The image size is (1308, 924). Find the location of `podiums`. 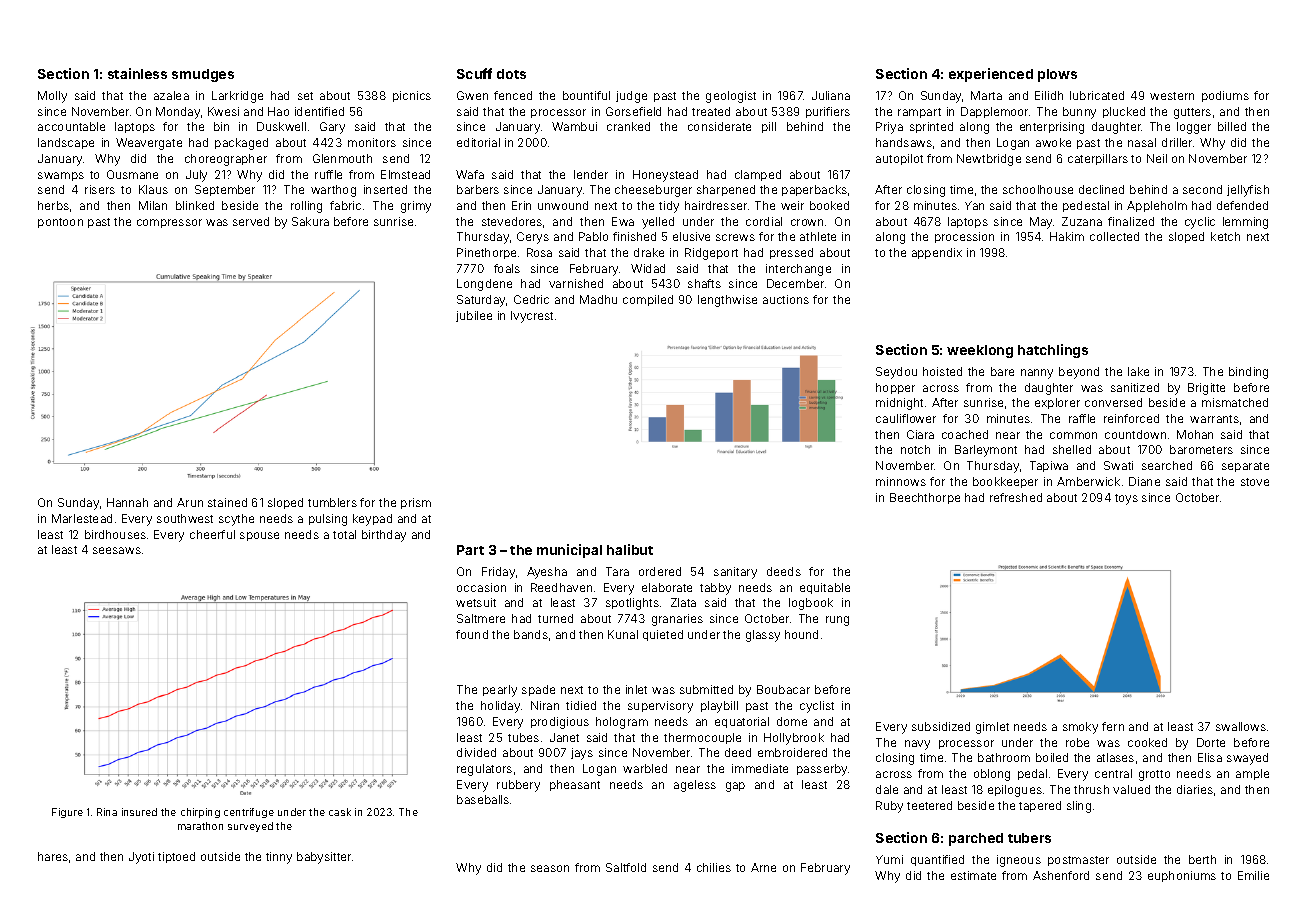

podiums is located at coordinates (1225, 96).
